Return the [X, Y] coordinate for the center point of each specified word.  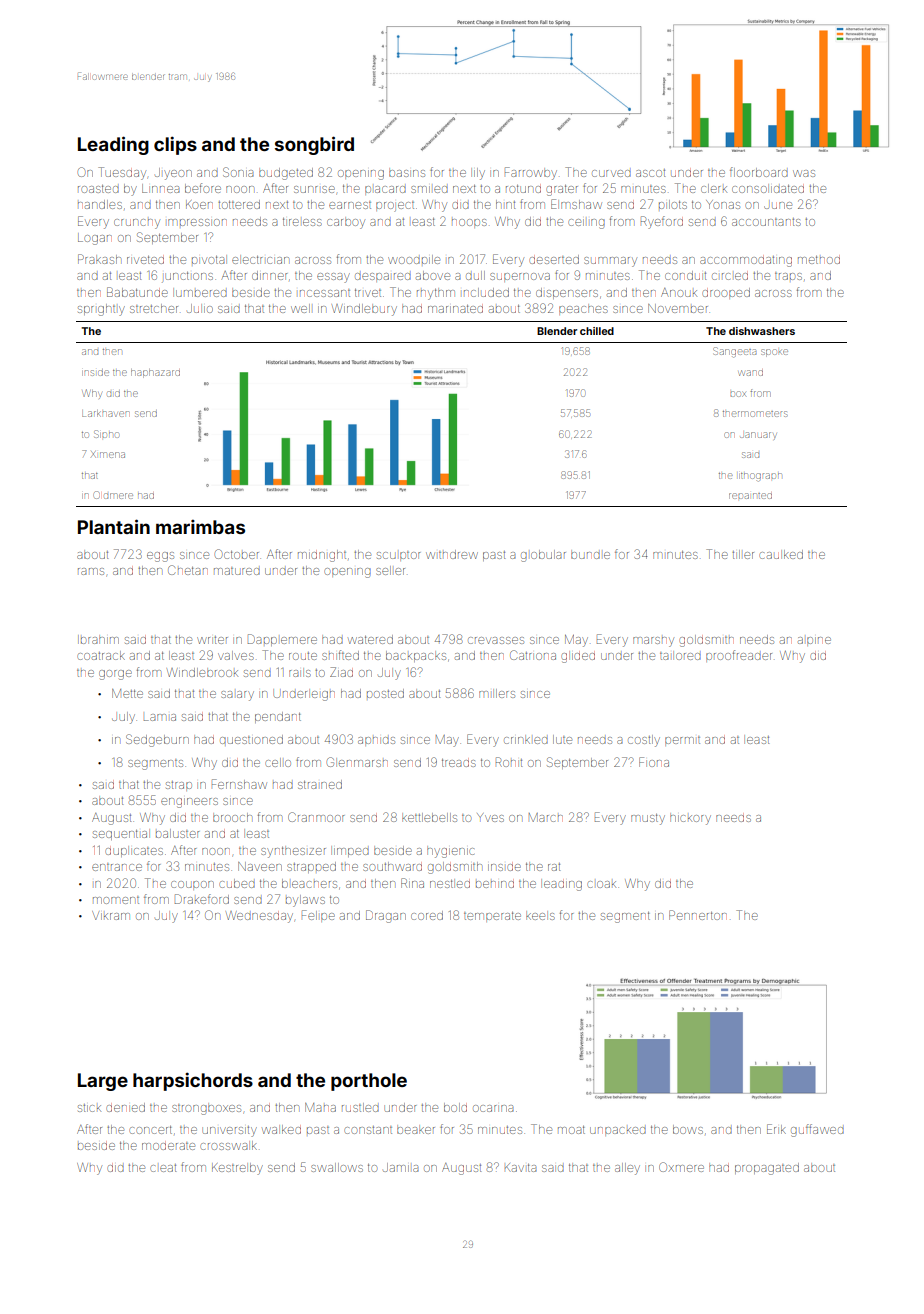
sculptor [398, 556]
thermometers [755, 414]
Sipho [106, 434]
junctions [187, 277]
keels [540, 915]
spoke [774, 353]
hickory [690, 819]
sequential [121, 834]
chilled [597, 331]
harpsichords [193, 1081]
